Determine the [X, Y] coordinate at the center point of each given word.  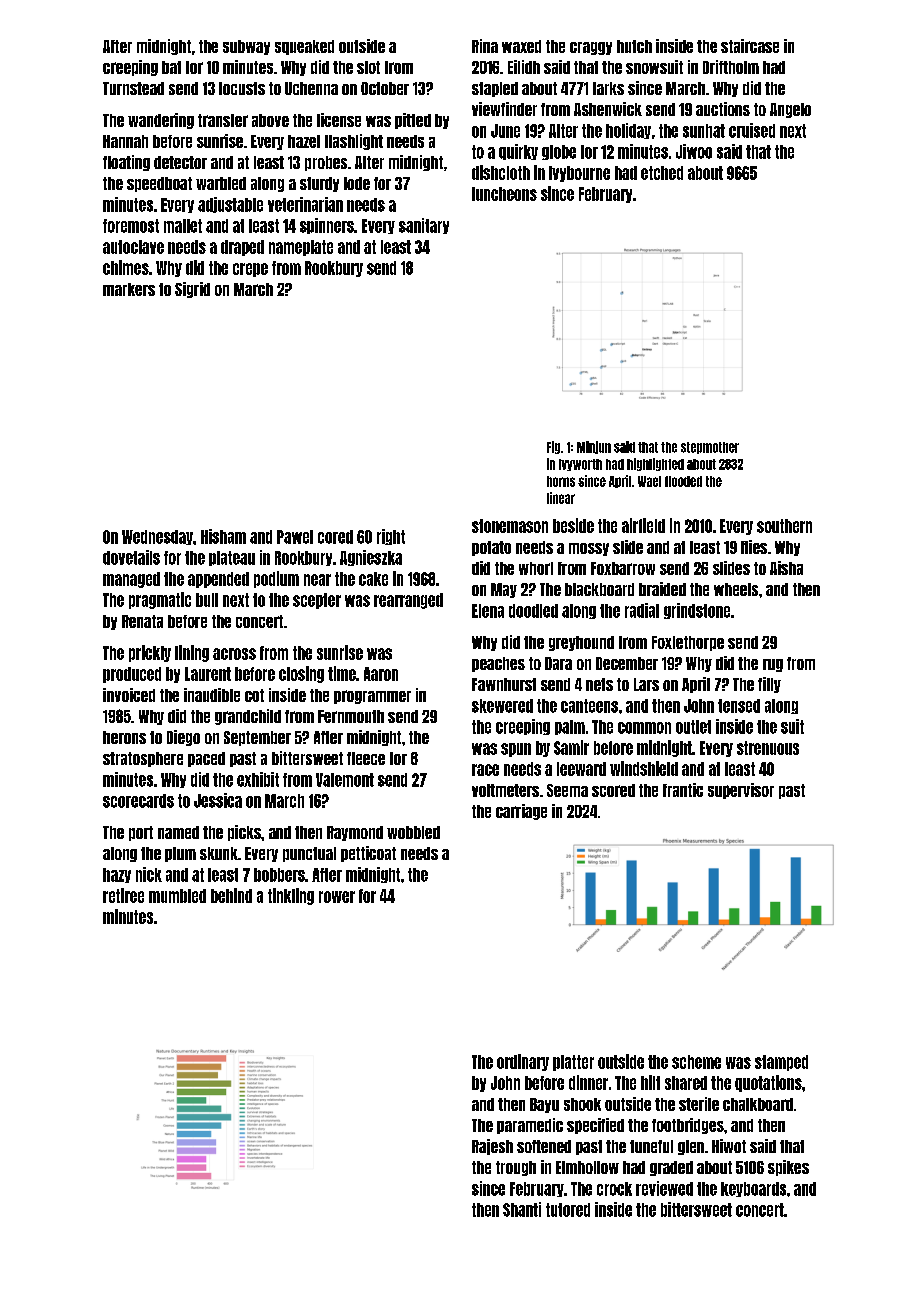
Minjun [594, 447]
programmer [372, 697]
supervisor [741, 791]
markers [129, 289]
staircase [750, 46]
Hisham [223, 536]
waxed [521, 46]
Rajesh [492, 1147]
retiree [123, 895]
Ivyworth [580, 465]
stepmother [710, 448]
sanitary [424, 226]
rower [337, 897]
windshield [644, 768]
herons [124, 737]
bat [171, 67]
